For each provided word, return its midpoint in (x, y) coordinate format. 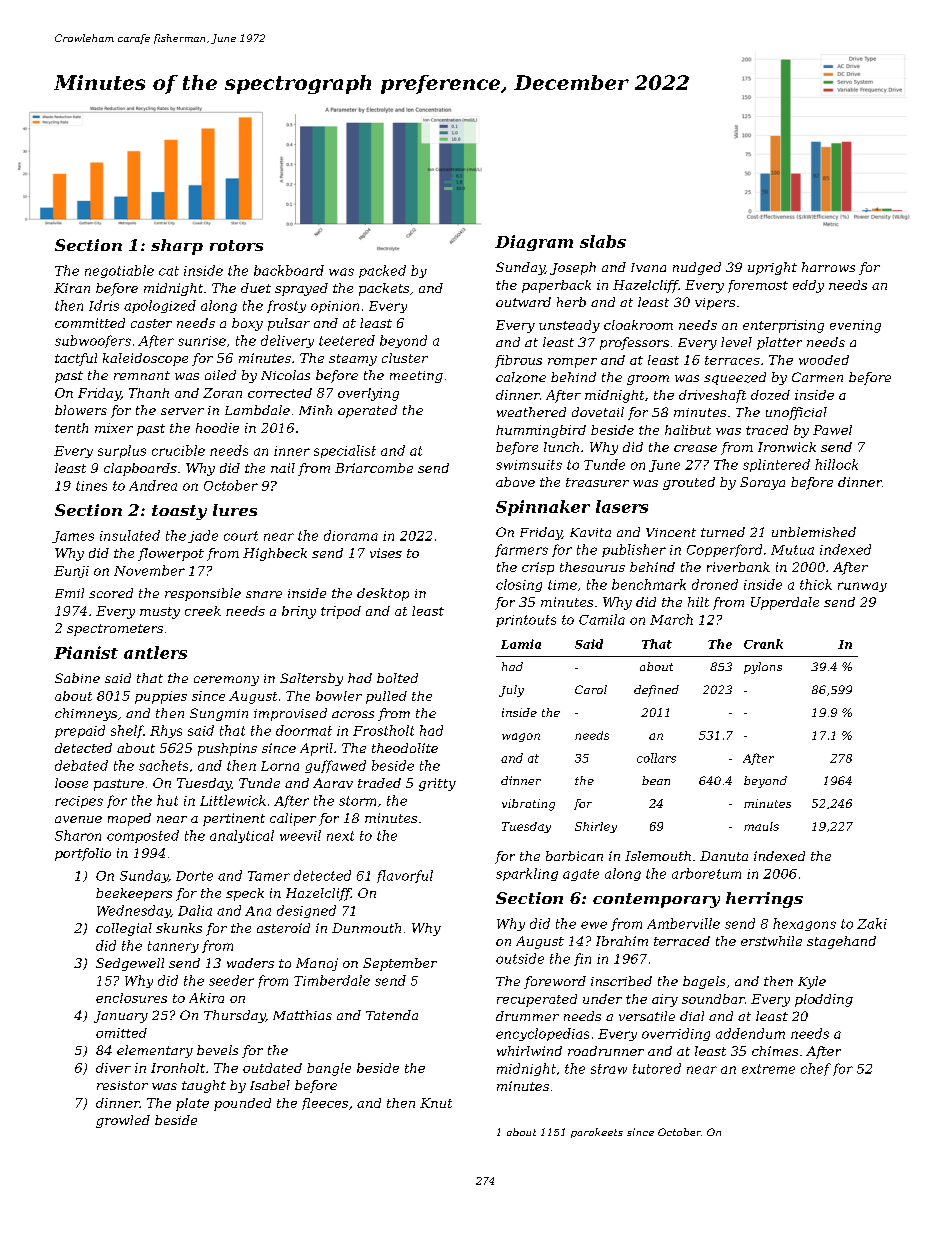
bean (656, 780)
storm (357, 801)
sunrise (202, 341)
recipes (79, 802)
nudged (697, 268)
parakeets (597, 1133)
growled (123, 1121)
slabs (603, 241)
